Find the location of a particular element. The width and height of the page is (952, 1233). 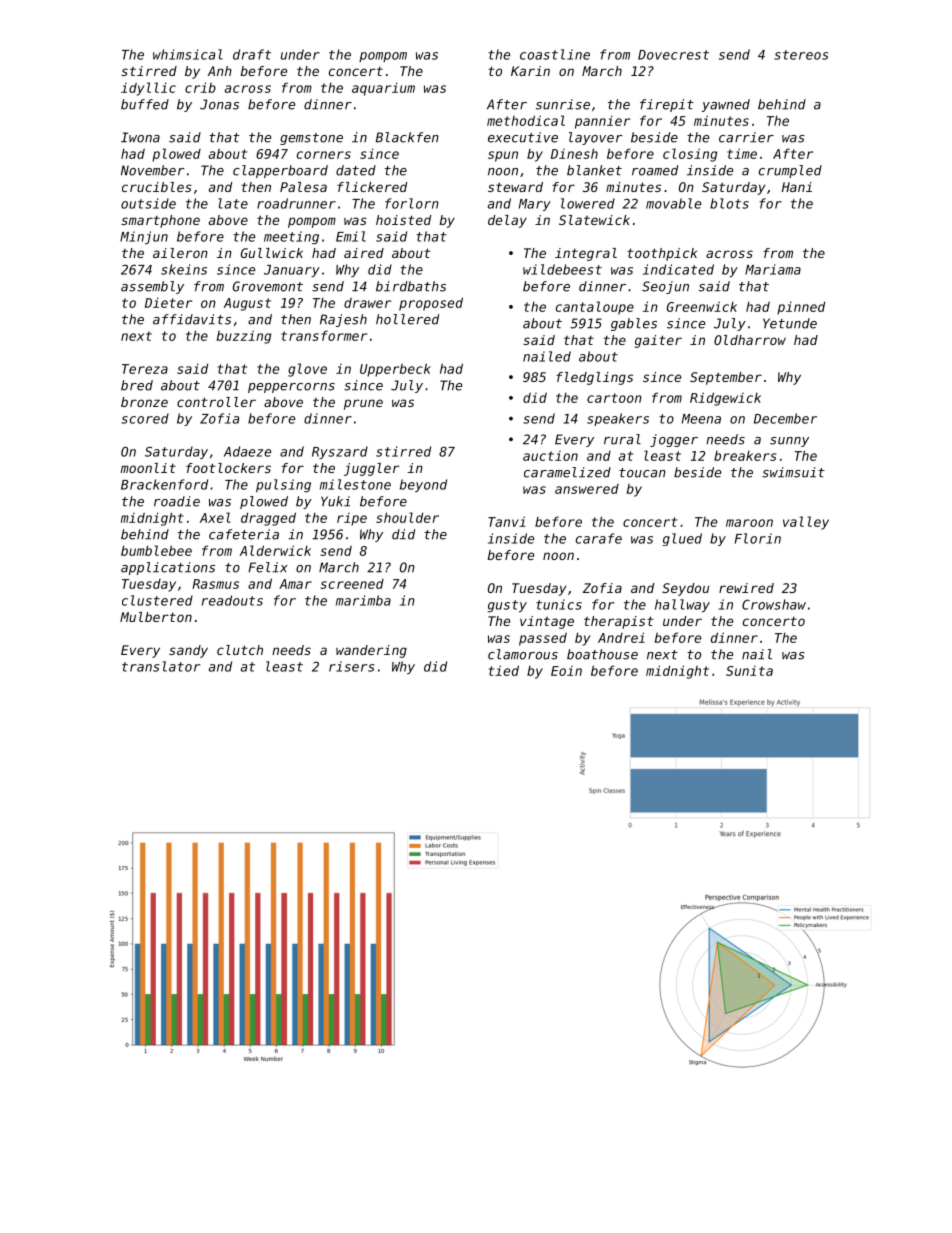

Dinesh is located at coordinates (574, 153).
